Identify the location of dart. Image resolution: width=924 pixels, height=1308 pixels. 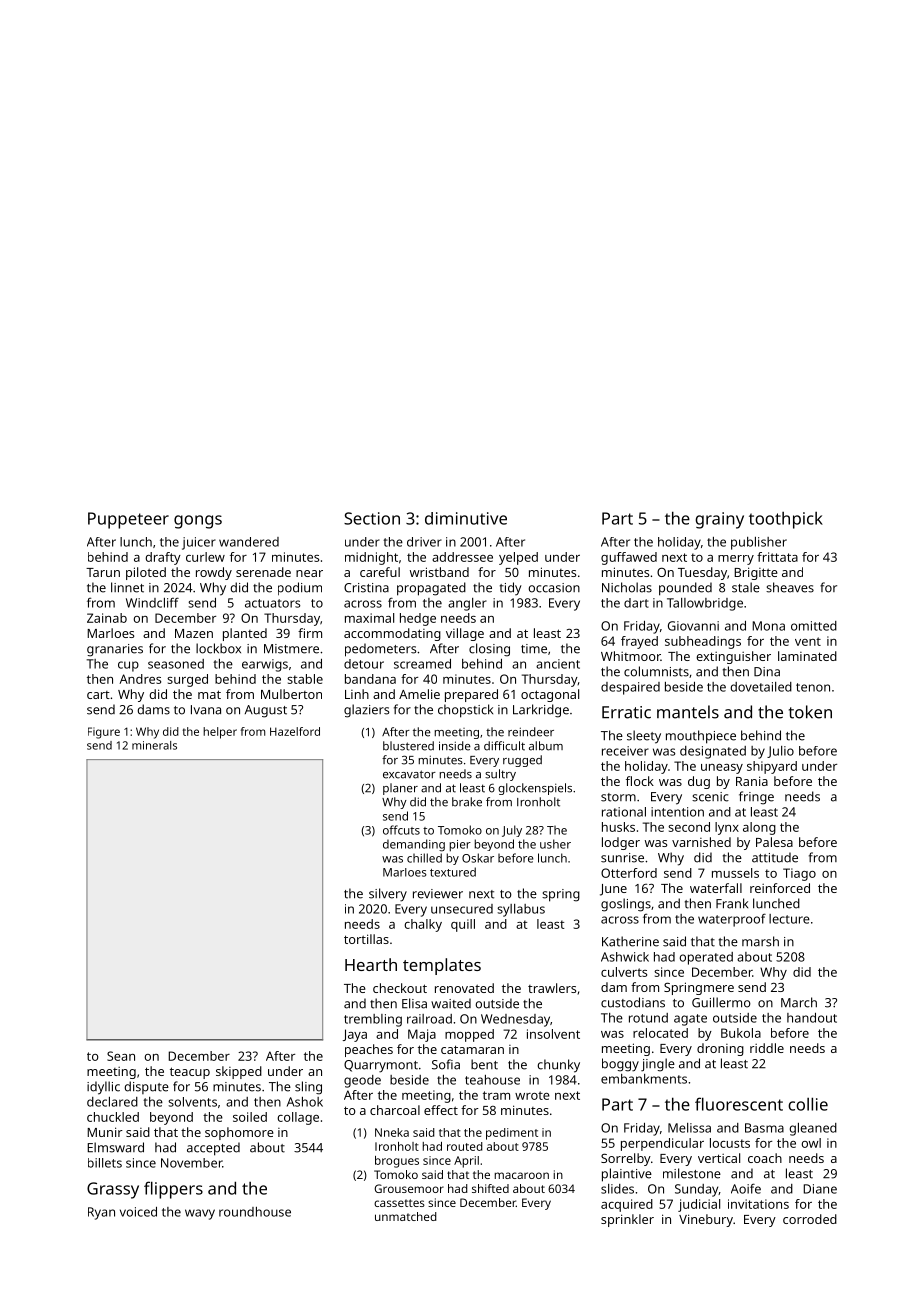
(636, 603).
